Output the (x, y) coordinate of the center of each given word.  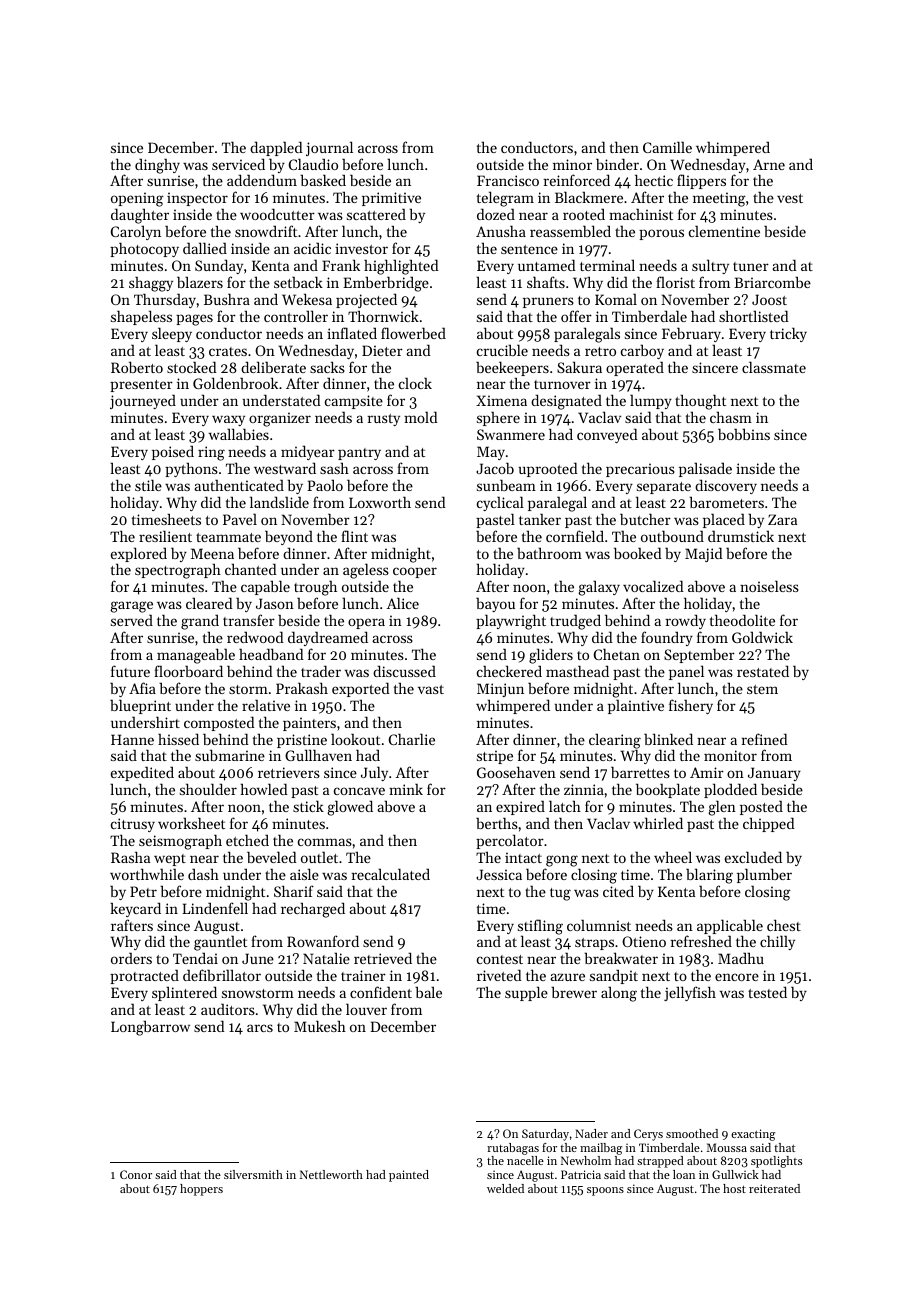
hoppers (201, 1190)
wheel (673, 857)
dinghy (157, 166)
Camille (667, 147)
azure (567, 977)
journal (329, 148)
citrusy (133, 825)
